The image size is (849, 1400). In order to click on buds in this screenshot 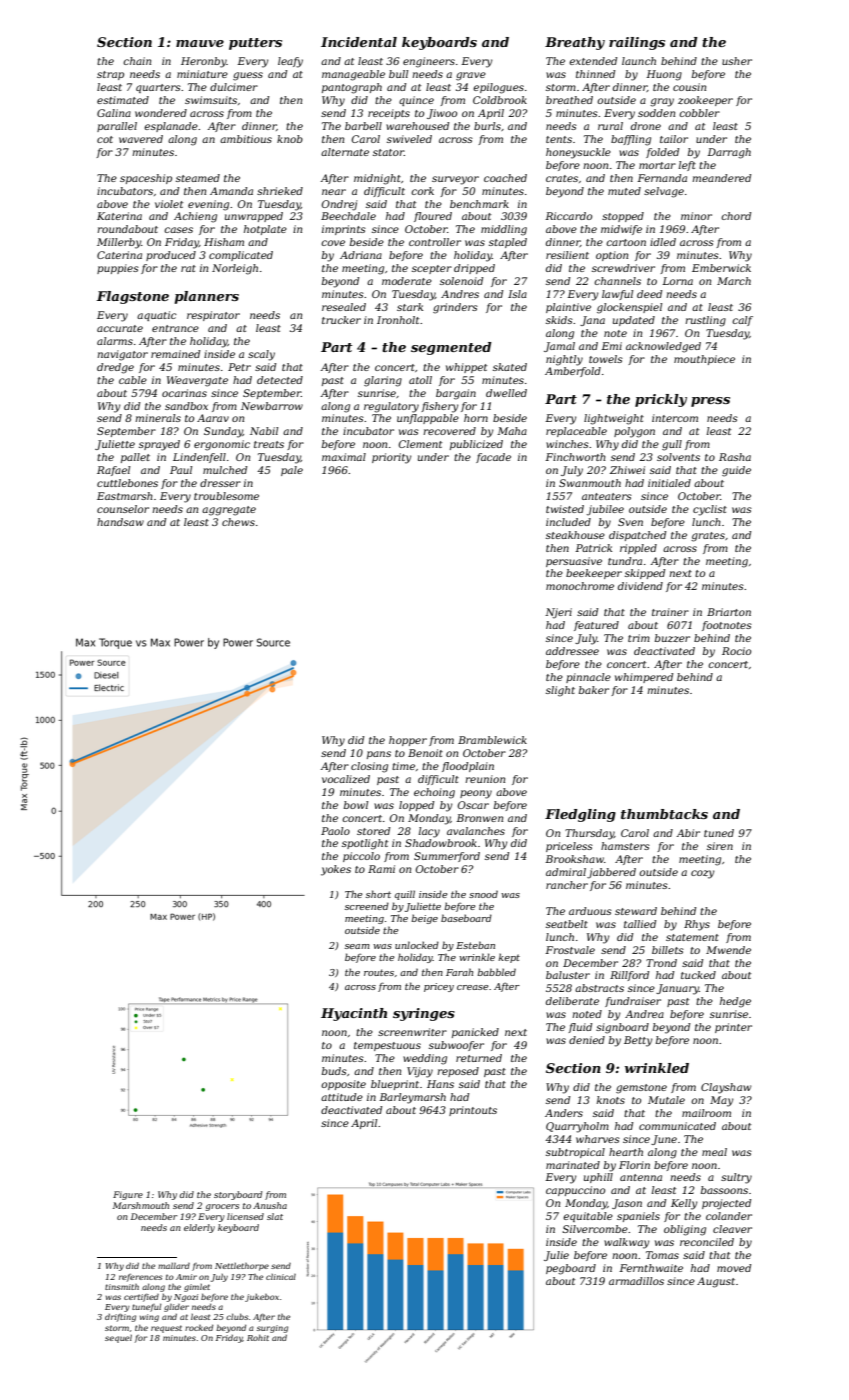, I will do `click(334, 1071)`.
